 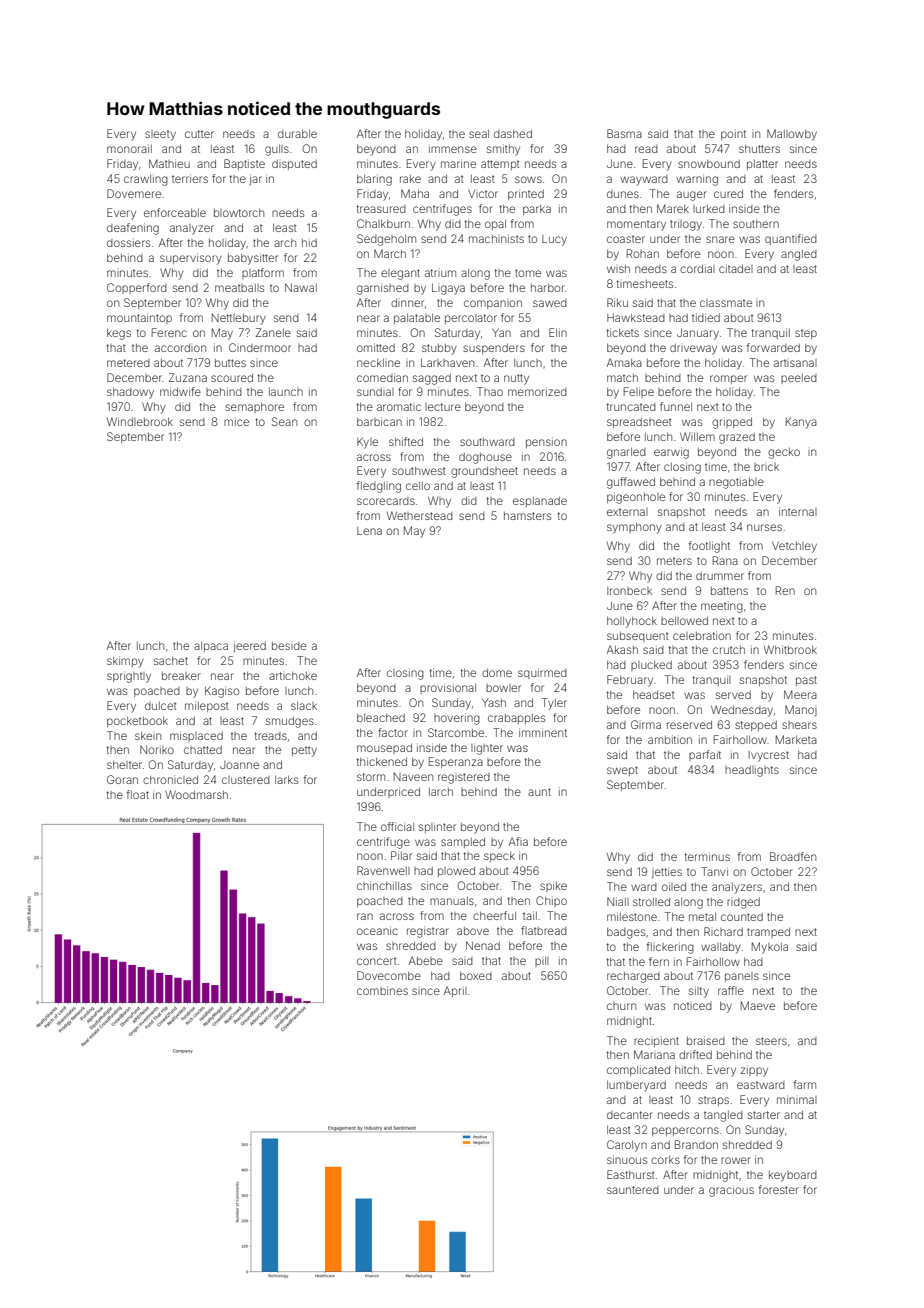 What do you see at coordinates (157, 749) in the image?
I see `Noriko` at bounding box center [157, 749].
